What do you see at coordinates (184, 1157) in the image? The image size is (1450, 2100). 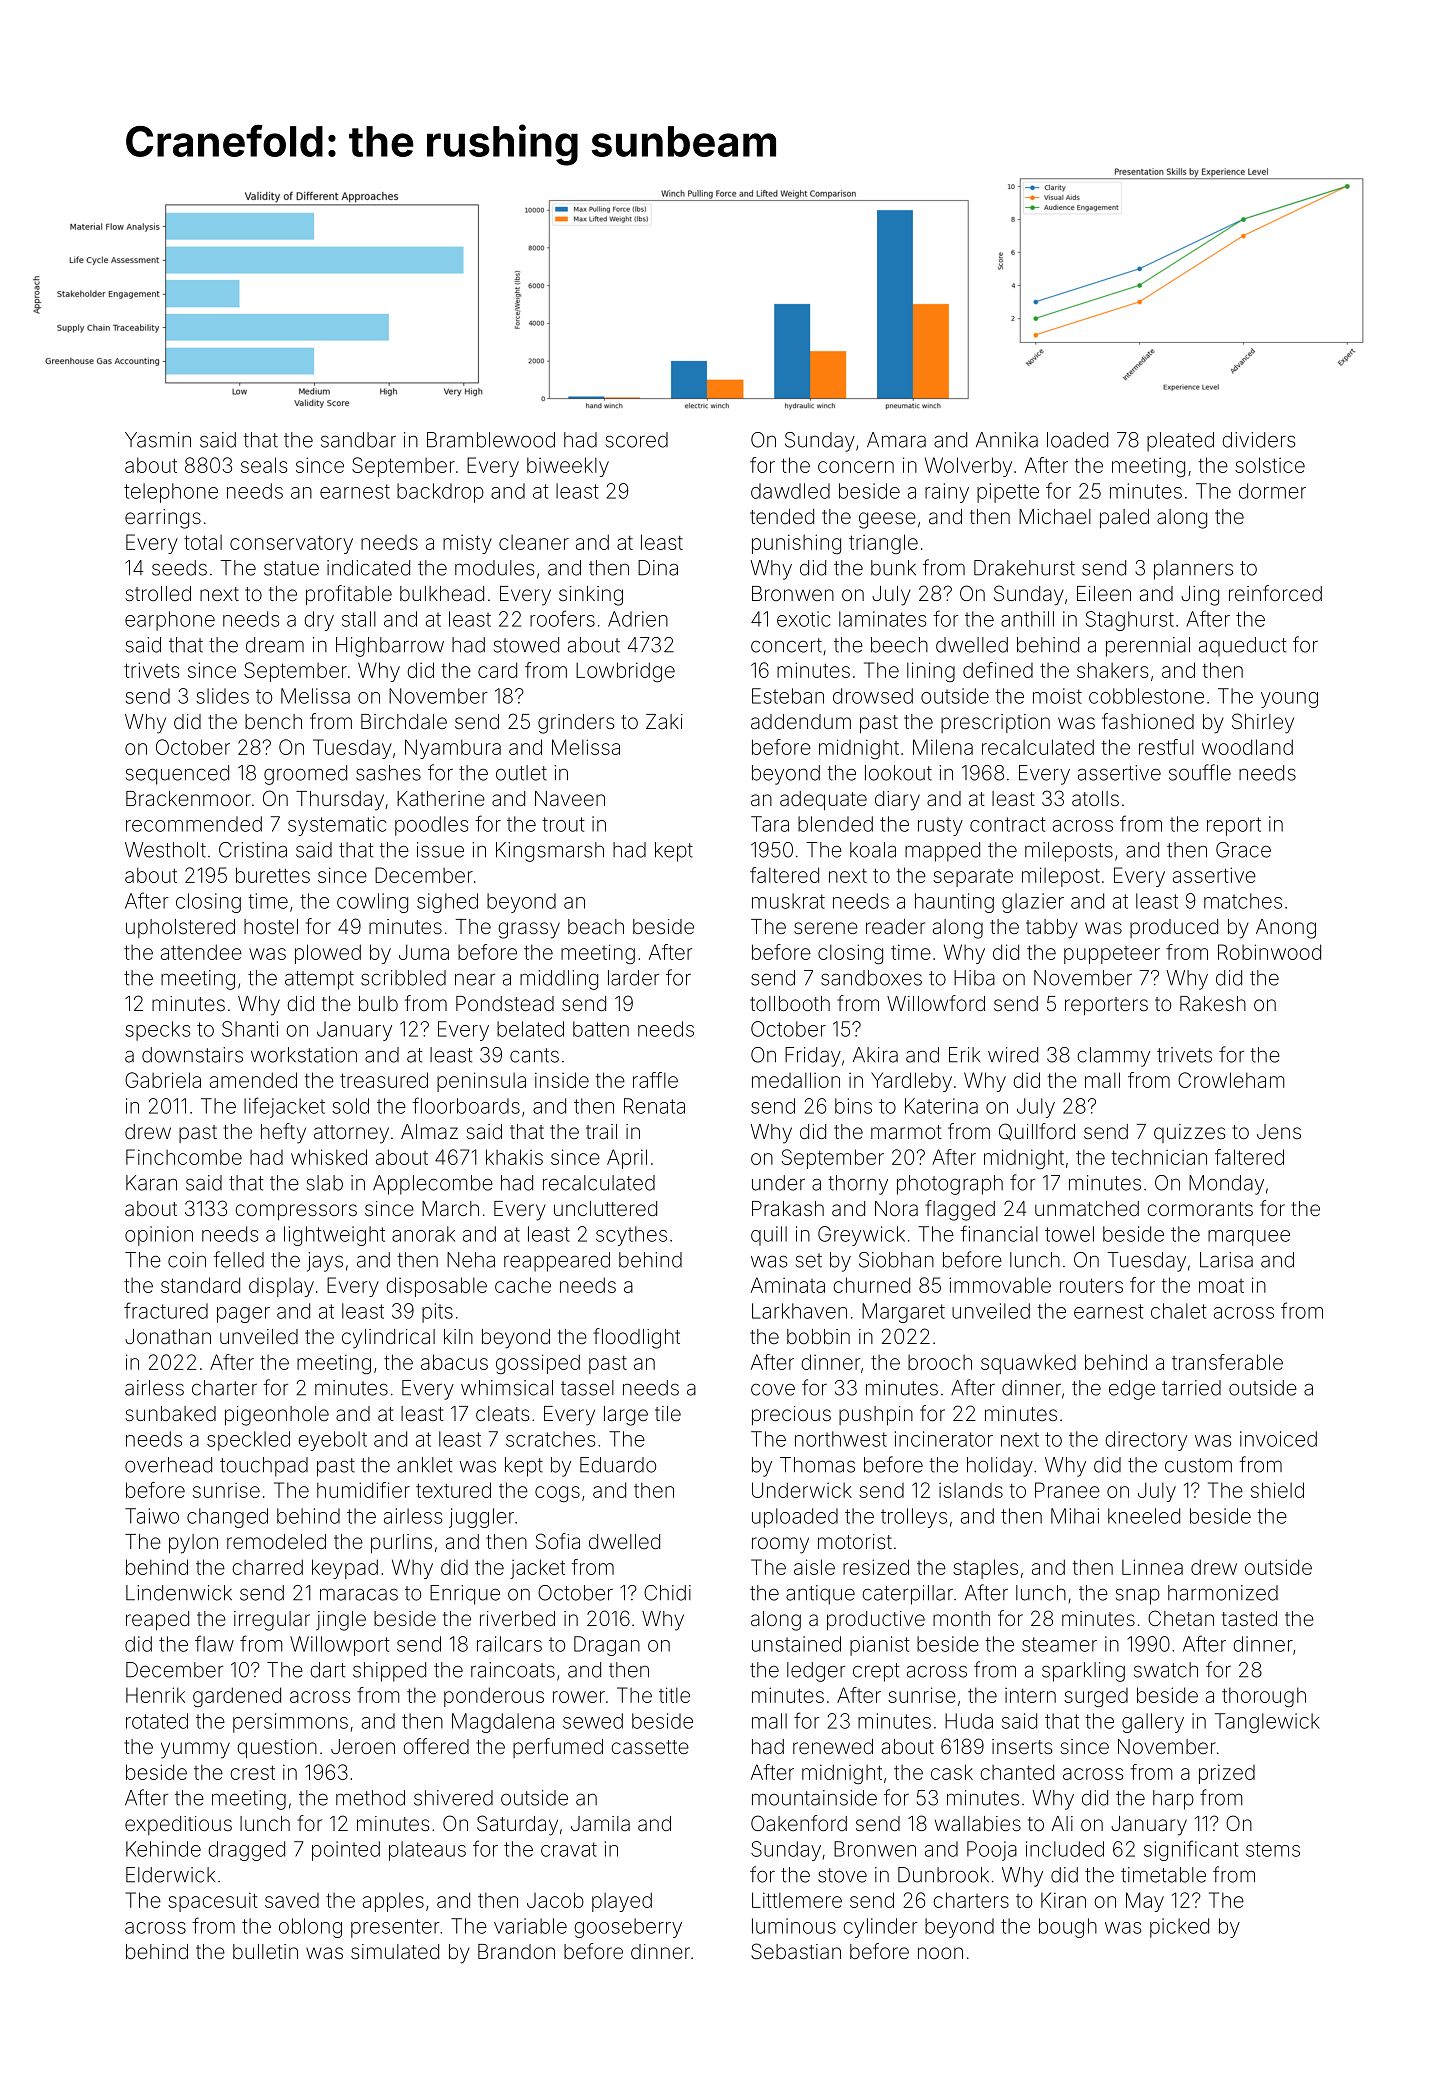 I see `Finchcombe` at bounding box center [184, 1157].
